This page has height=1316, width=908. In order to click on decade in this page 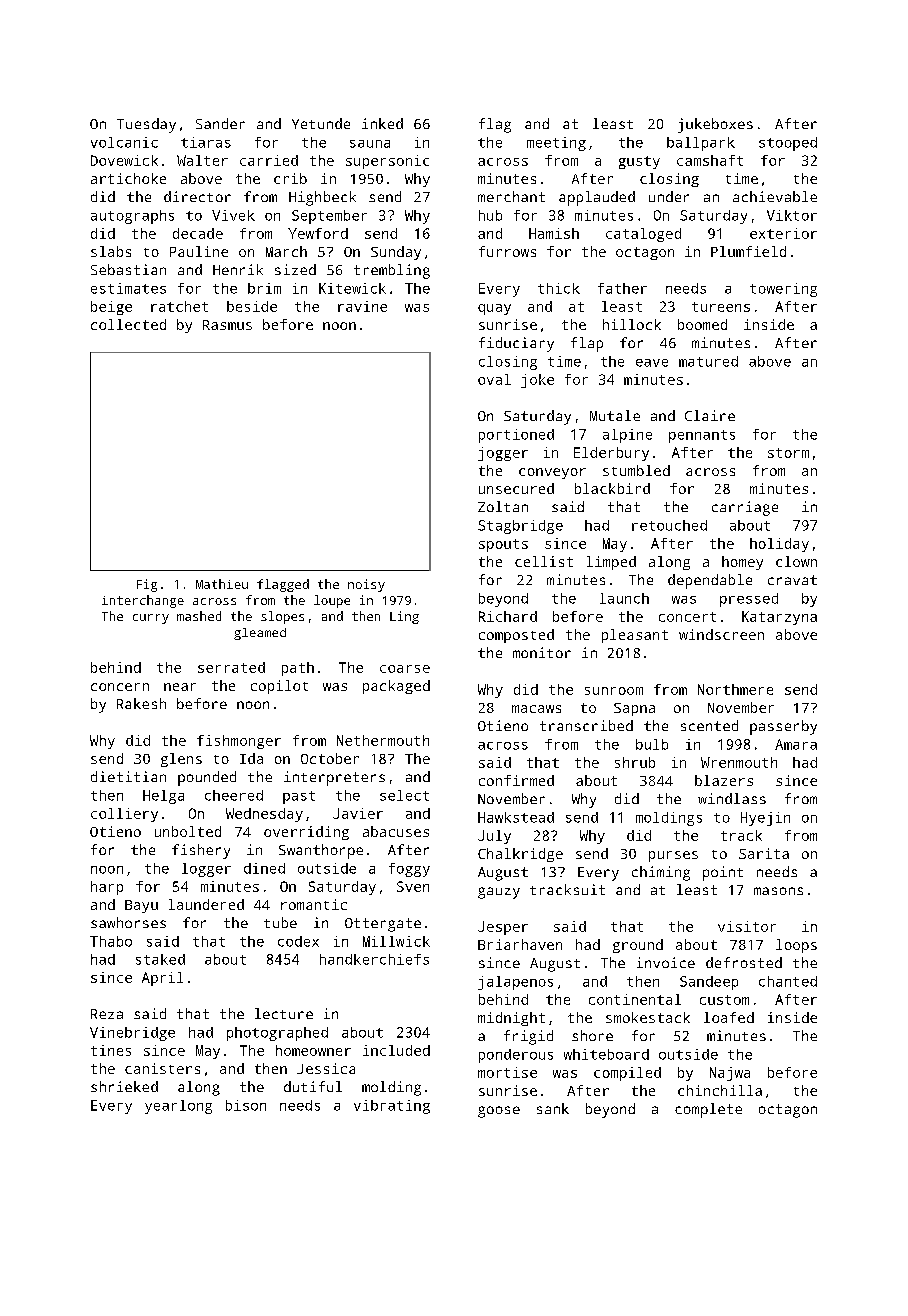, I will do `click(198, 233)`.
